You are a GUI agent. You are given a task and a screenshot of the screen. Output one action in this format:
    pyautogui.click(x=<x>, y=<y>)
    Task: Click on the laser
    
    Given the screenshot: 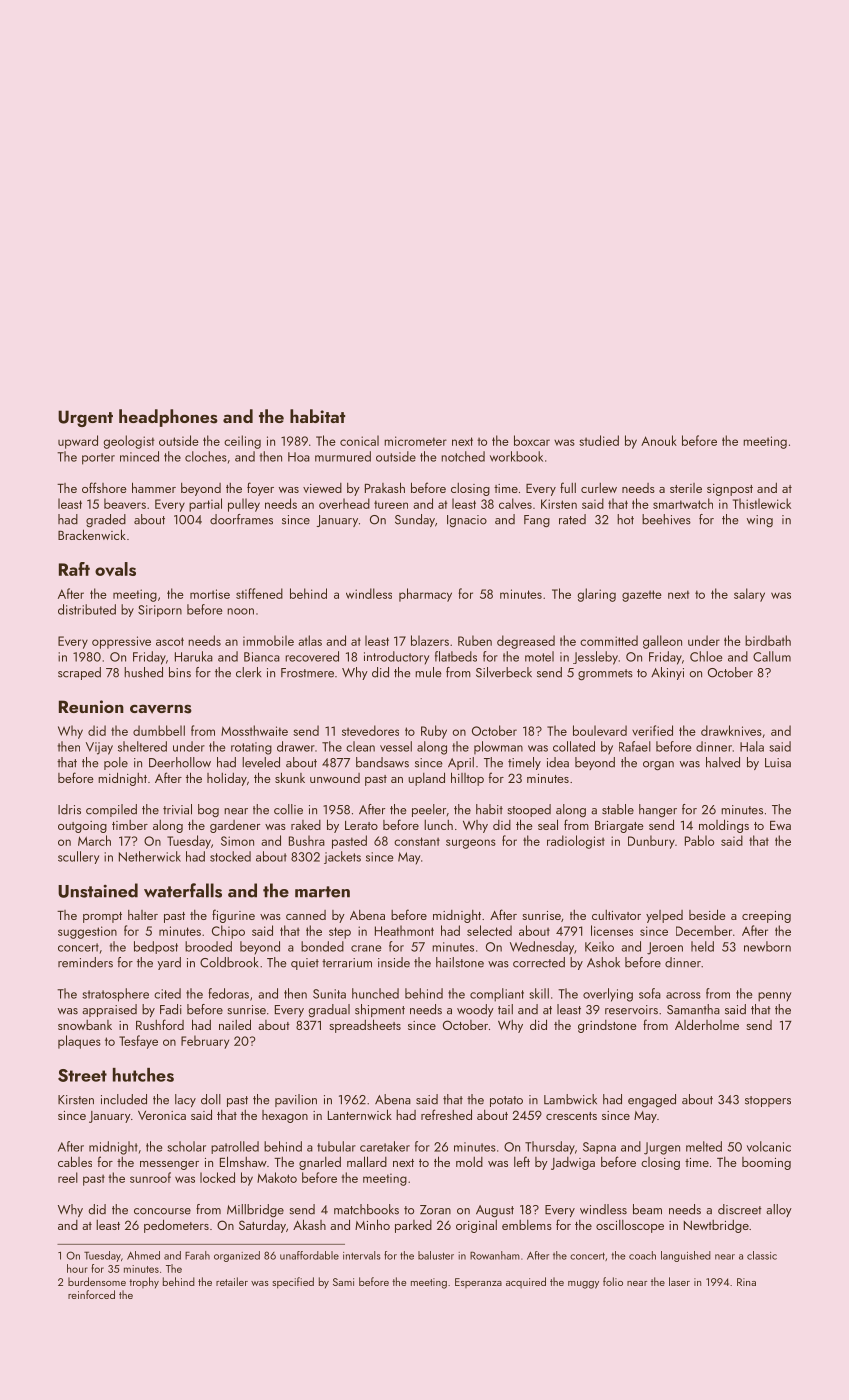 What is the action you would take?
    pyautogui.click(x=679, y=1281)
